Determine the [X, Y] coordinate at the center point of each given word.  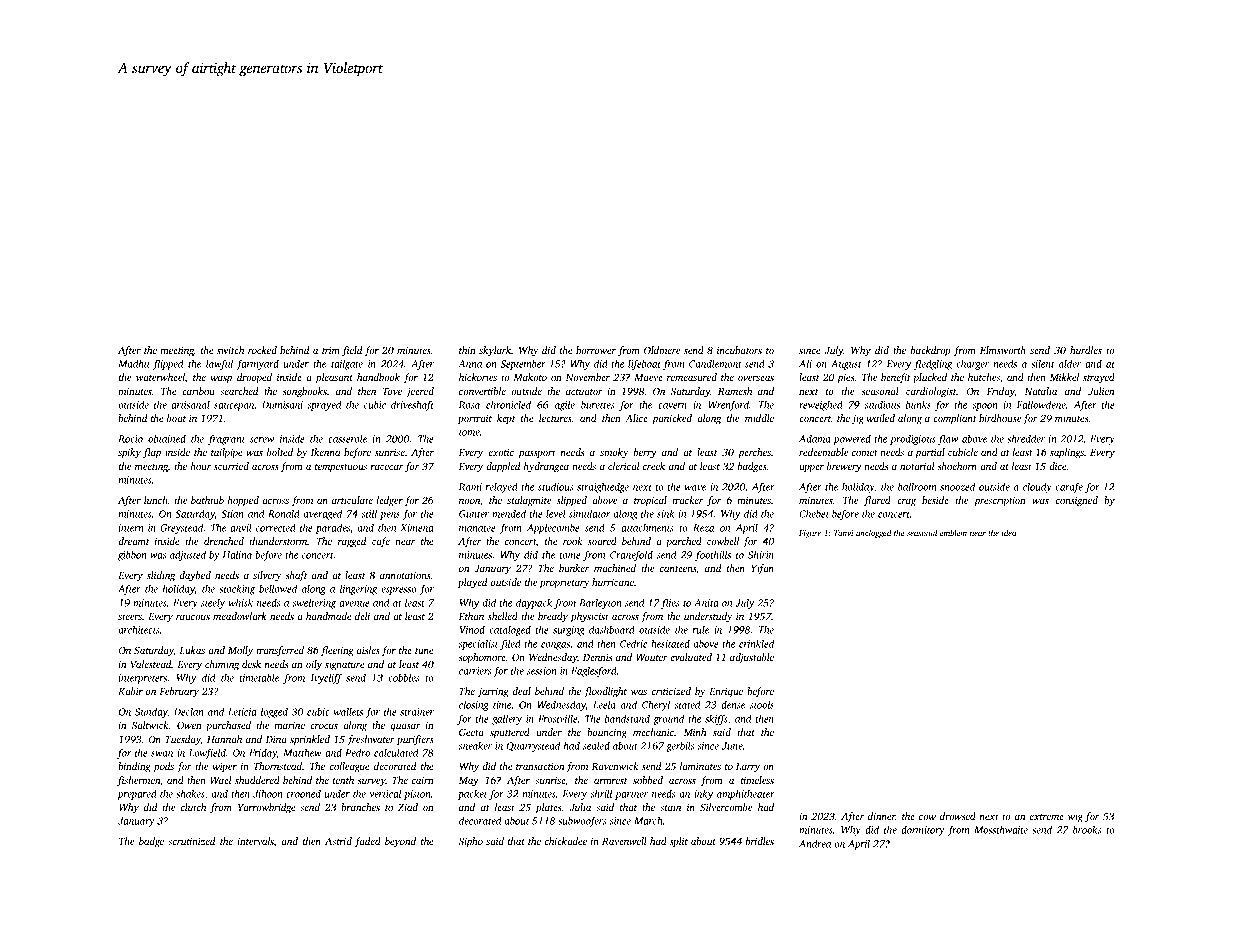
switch [230, 350]
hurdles [1086, 350]
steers [130, 617]
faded [368, 842]
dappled [503, 467]
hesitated [670, 644]
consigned [1076, 501]
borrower [596, 350]
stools [762, 705]
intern [131, 528]
